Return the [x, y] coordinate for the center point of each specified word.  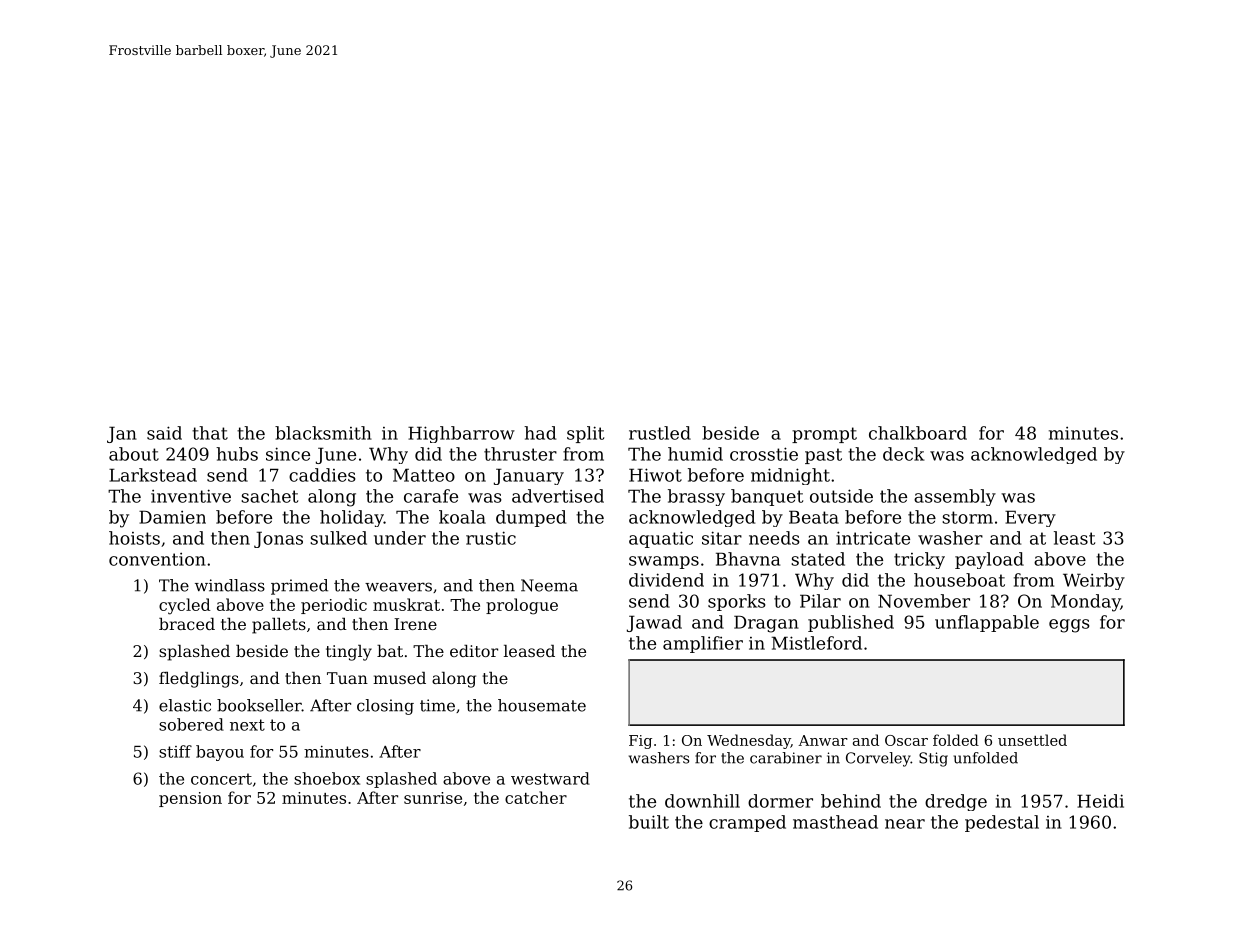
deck [903, 454]
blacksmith [323, 433]
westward [550, 778]
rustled [660, 433]
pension [190, 799]
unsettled [1032, 740]
